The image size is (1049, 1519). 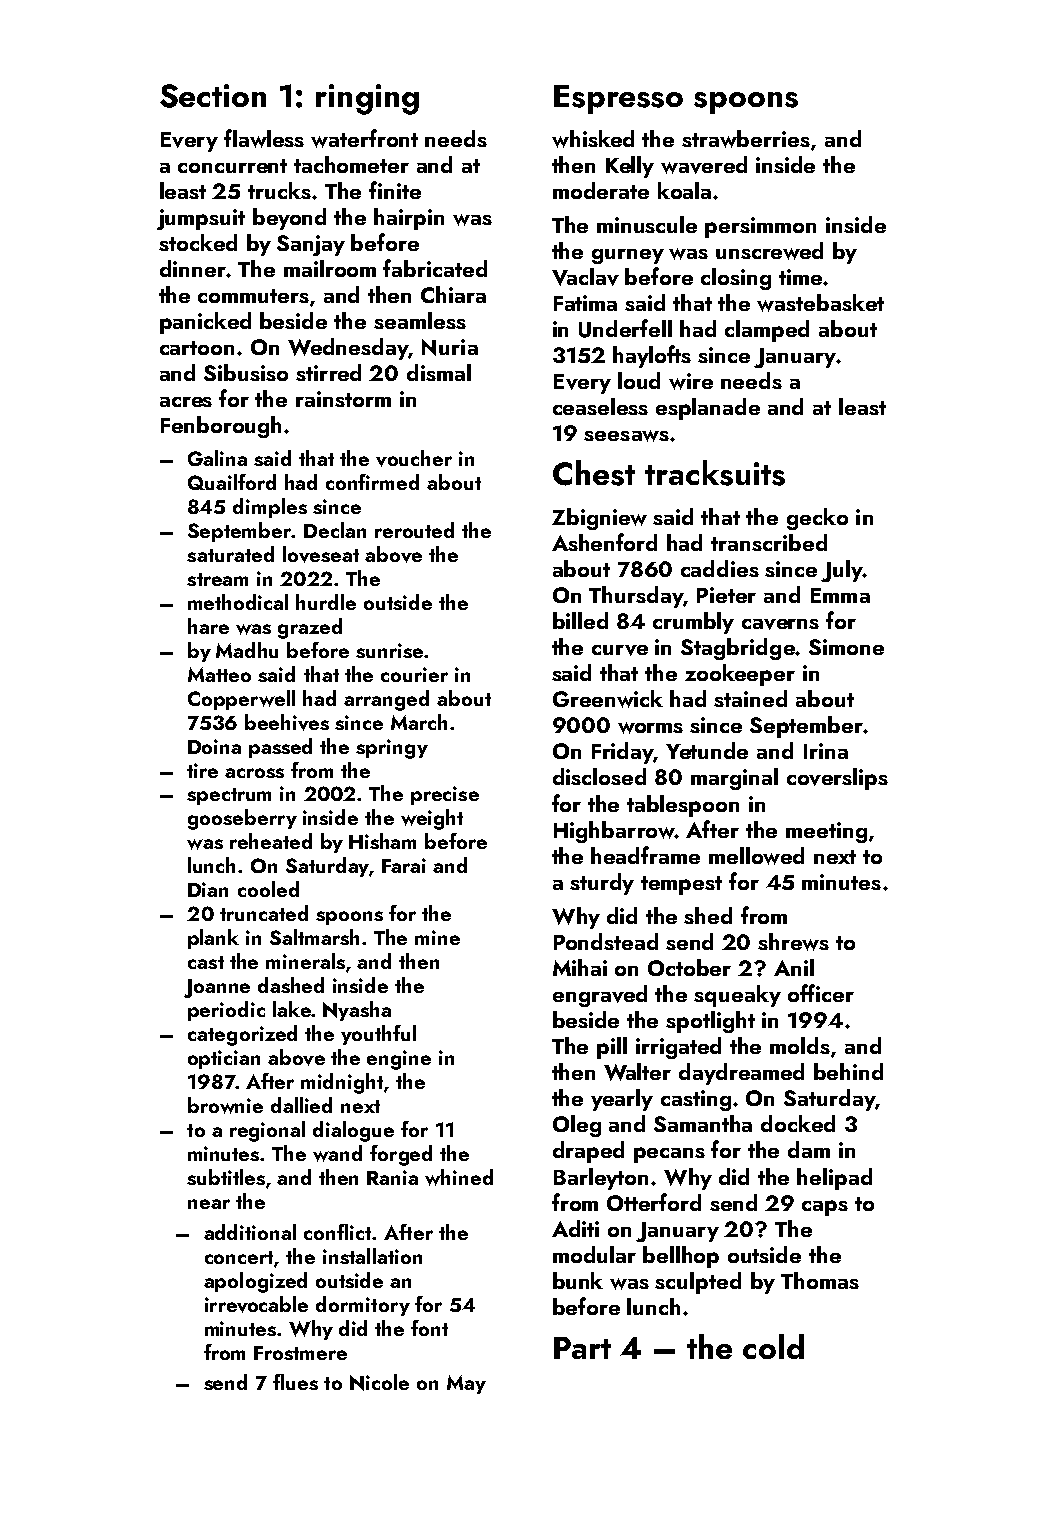 I want to click on rerouted, so click(x=414, y=530).
